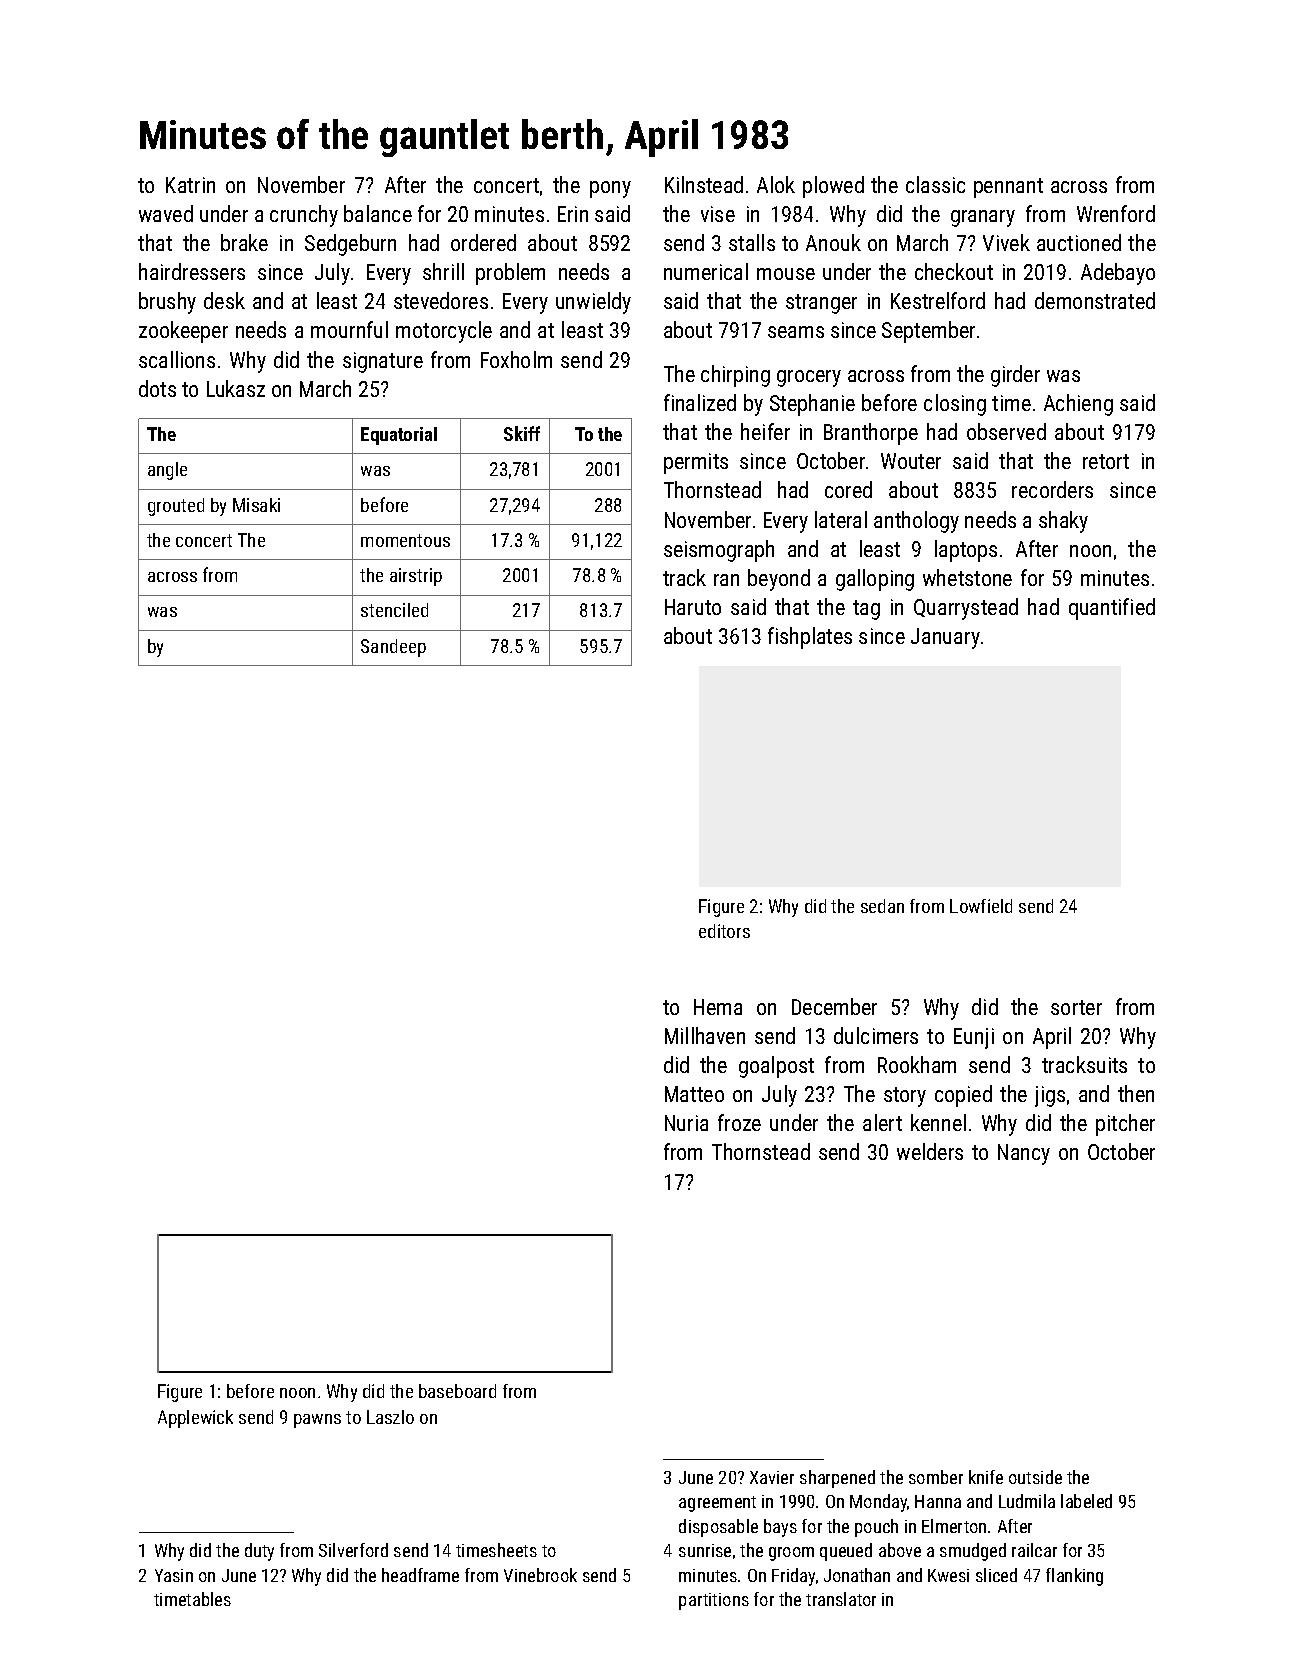  I want to click on Kilnstead, so click(704, 184).
